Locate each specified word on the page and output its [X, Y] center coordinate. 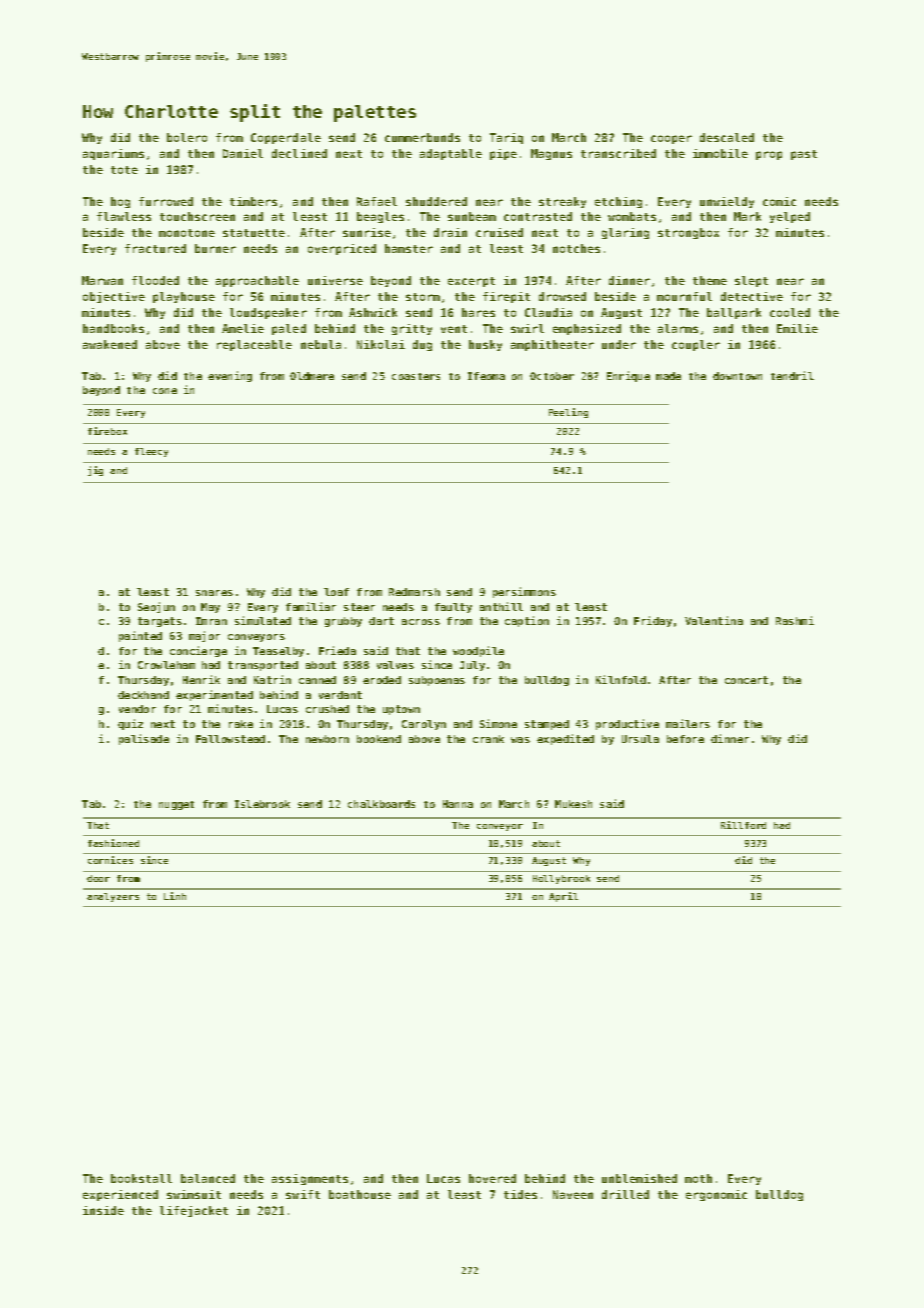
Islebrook [262, 804]
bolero [187, 137]
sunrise [367, 232]
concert [746, 680]
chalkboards [381, 804]
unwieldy [727, 202]
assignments [310, 1179]
